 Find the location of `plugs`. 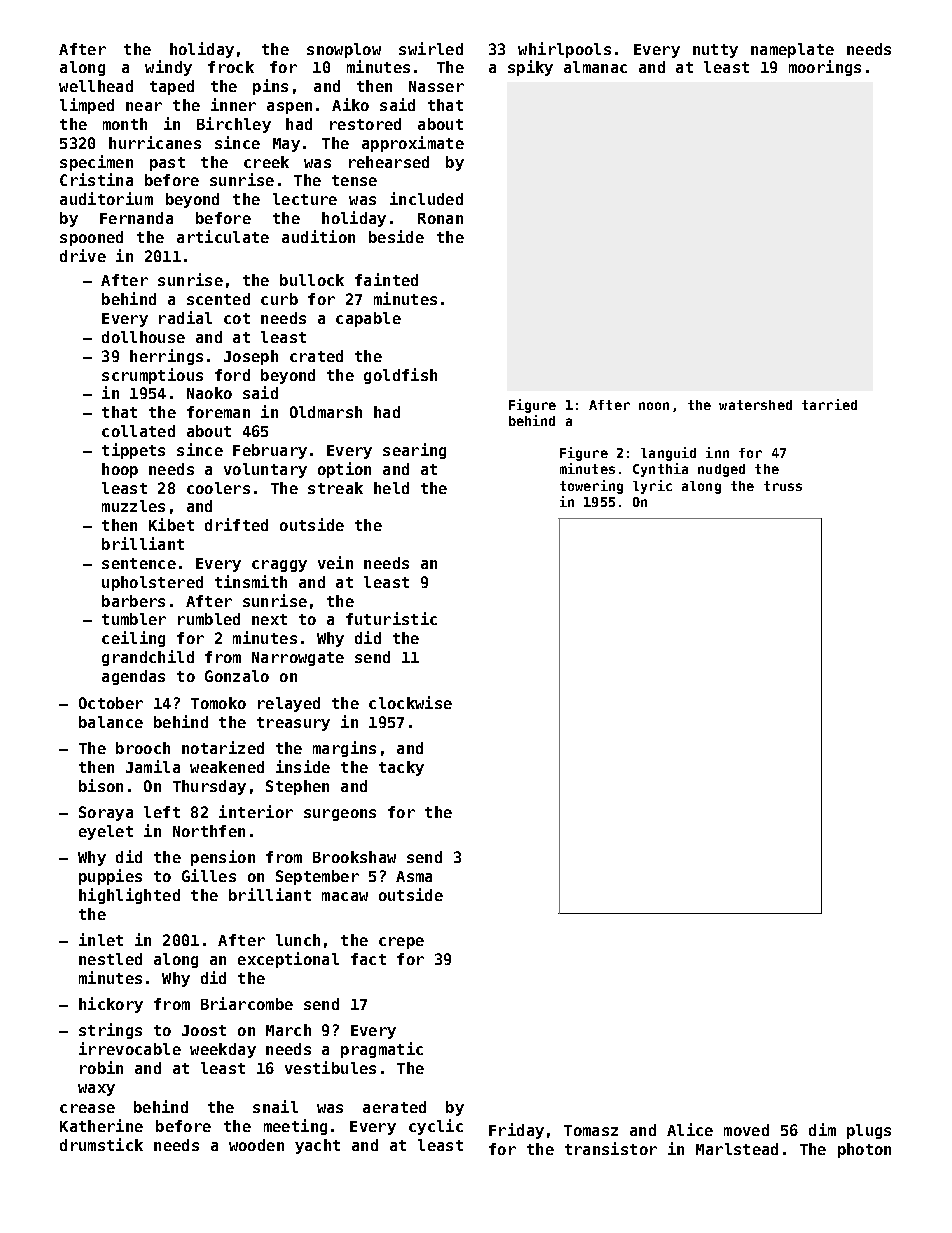

plugs is located at coordinates (869, 1131).
